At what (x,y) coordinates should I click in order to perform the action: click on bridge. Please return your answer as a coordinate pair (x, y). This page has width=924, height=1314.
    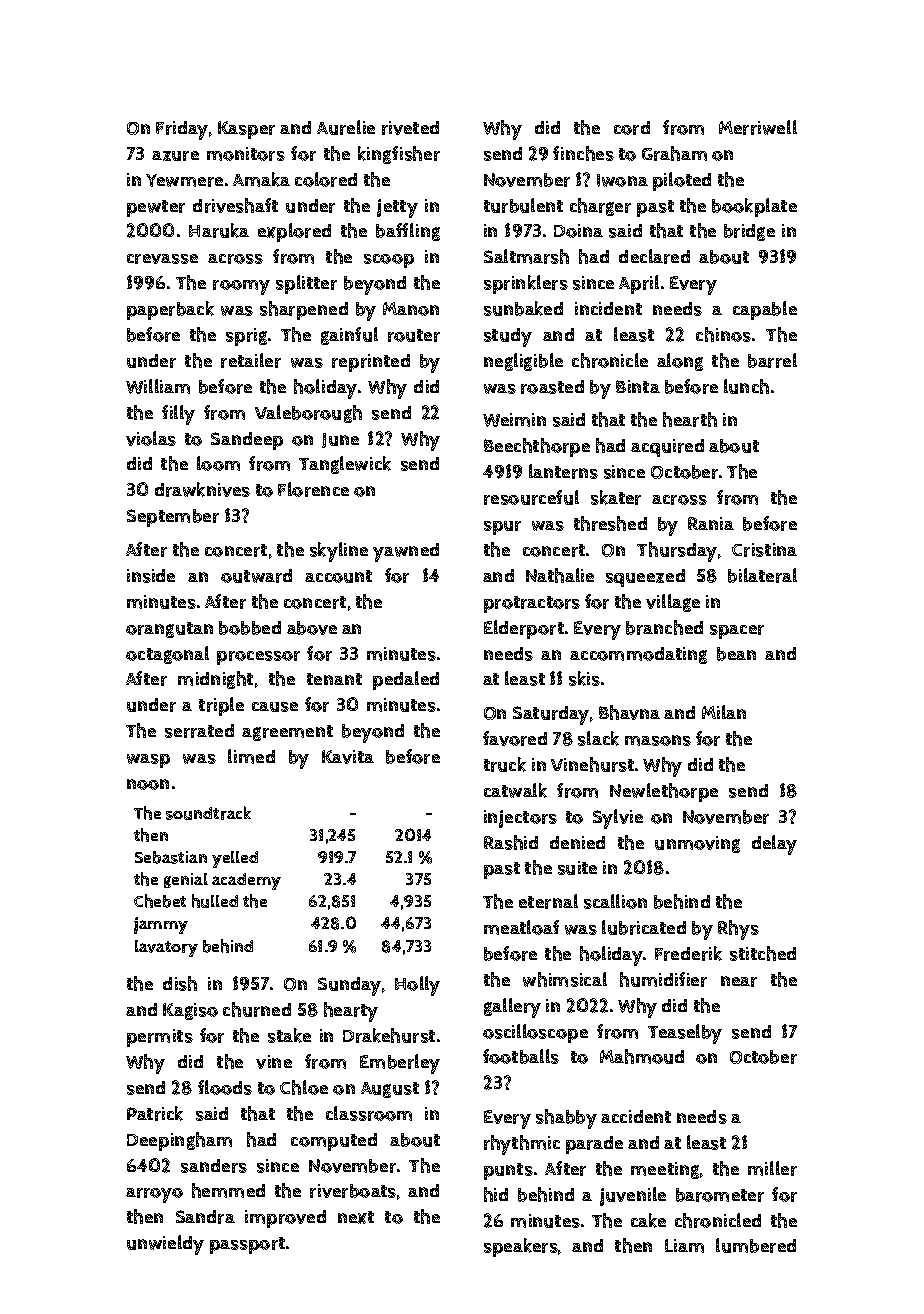
    Looking at the image, I should click on (749, 232).
